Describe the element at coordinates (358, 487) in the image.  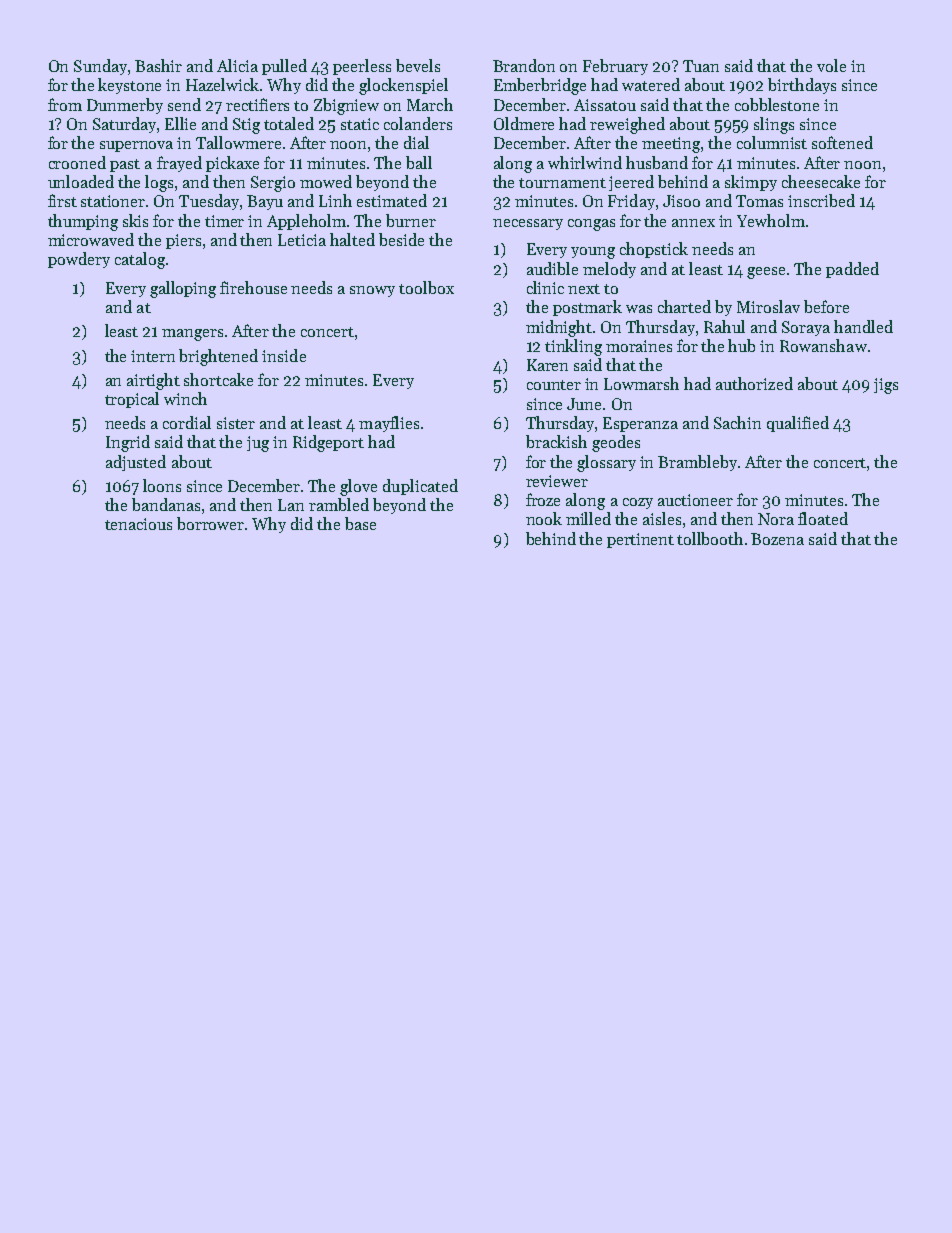
I see `glove` at that location.
